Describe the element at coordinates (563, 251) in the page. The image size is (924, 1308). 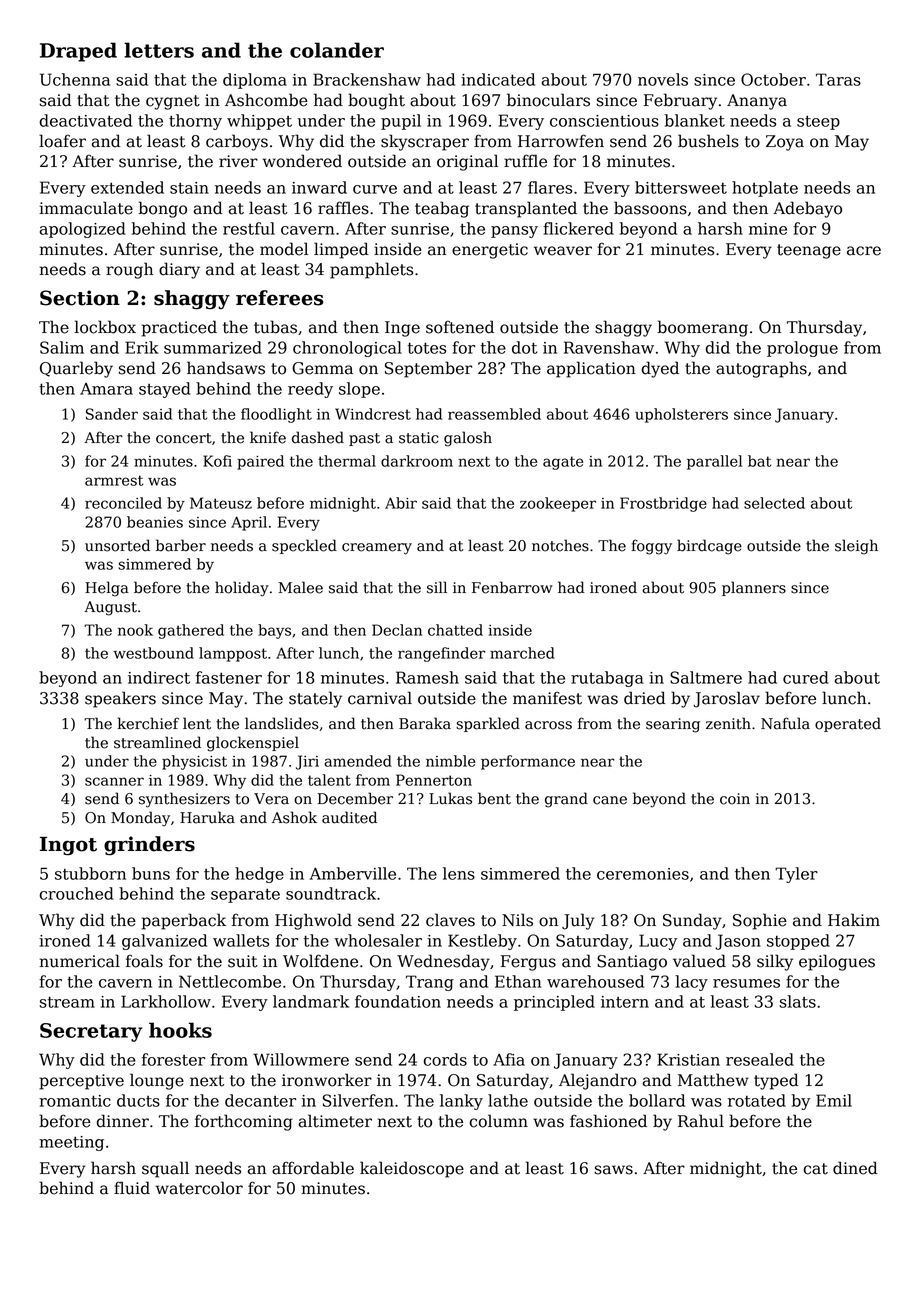
I see `weaver` at that location.
